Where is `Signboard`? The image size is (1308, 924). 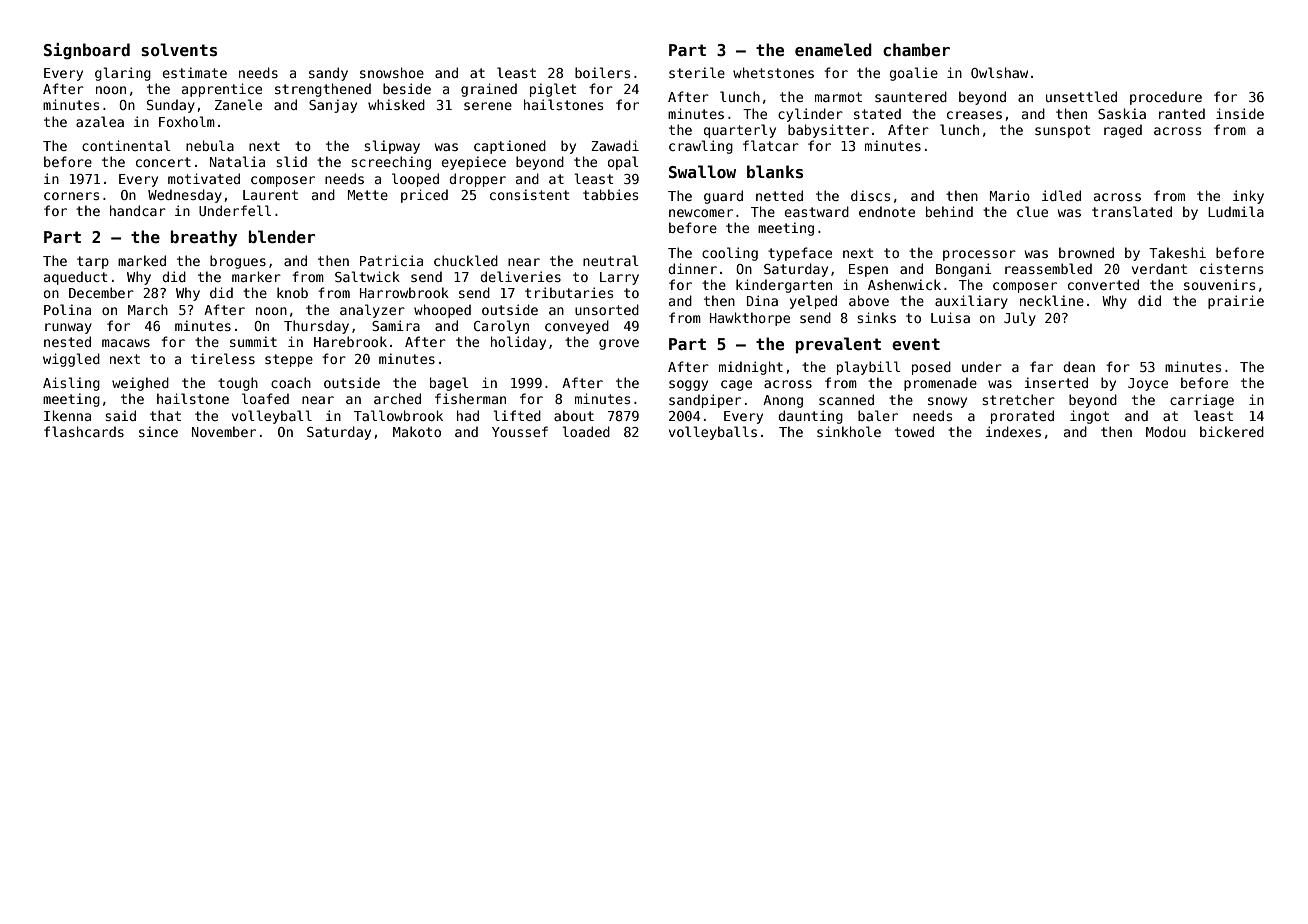 Signboard is located at coordinates (87, 51).
